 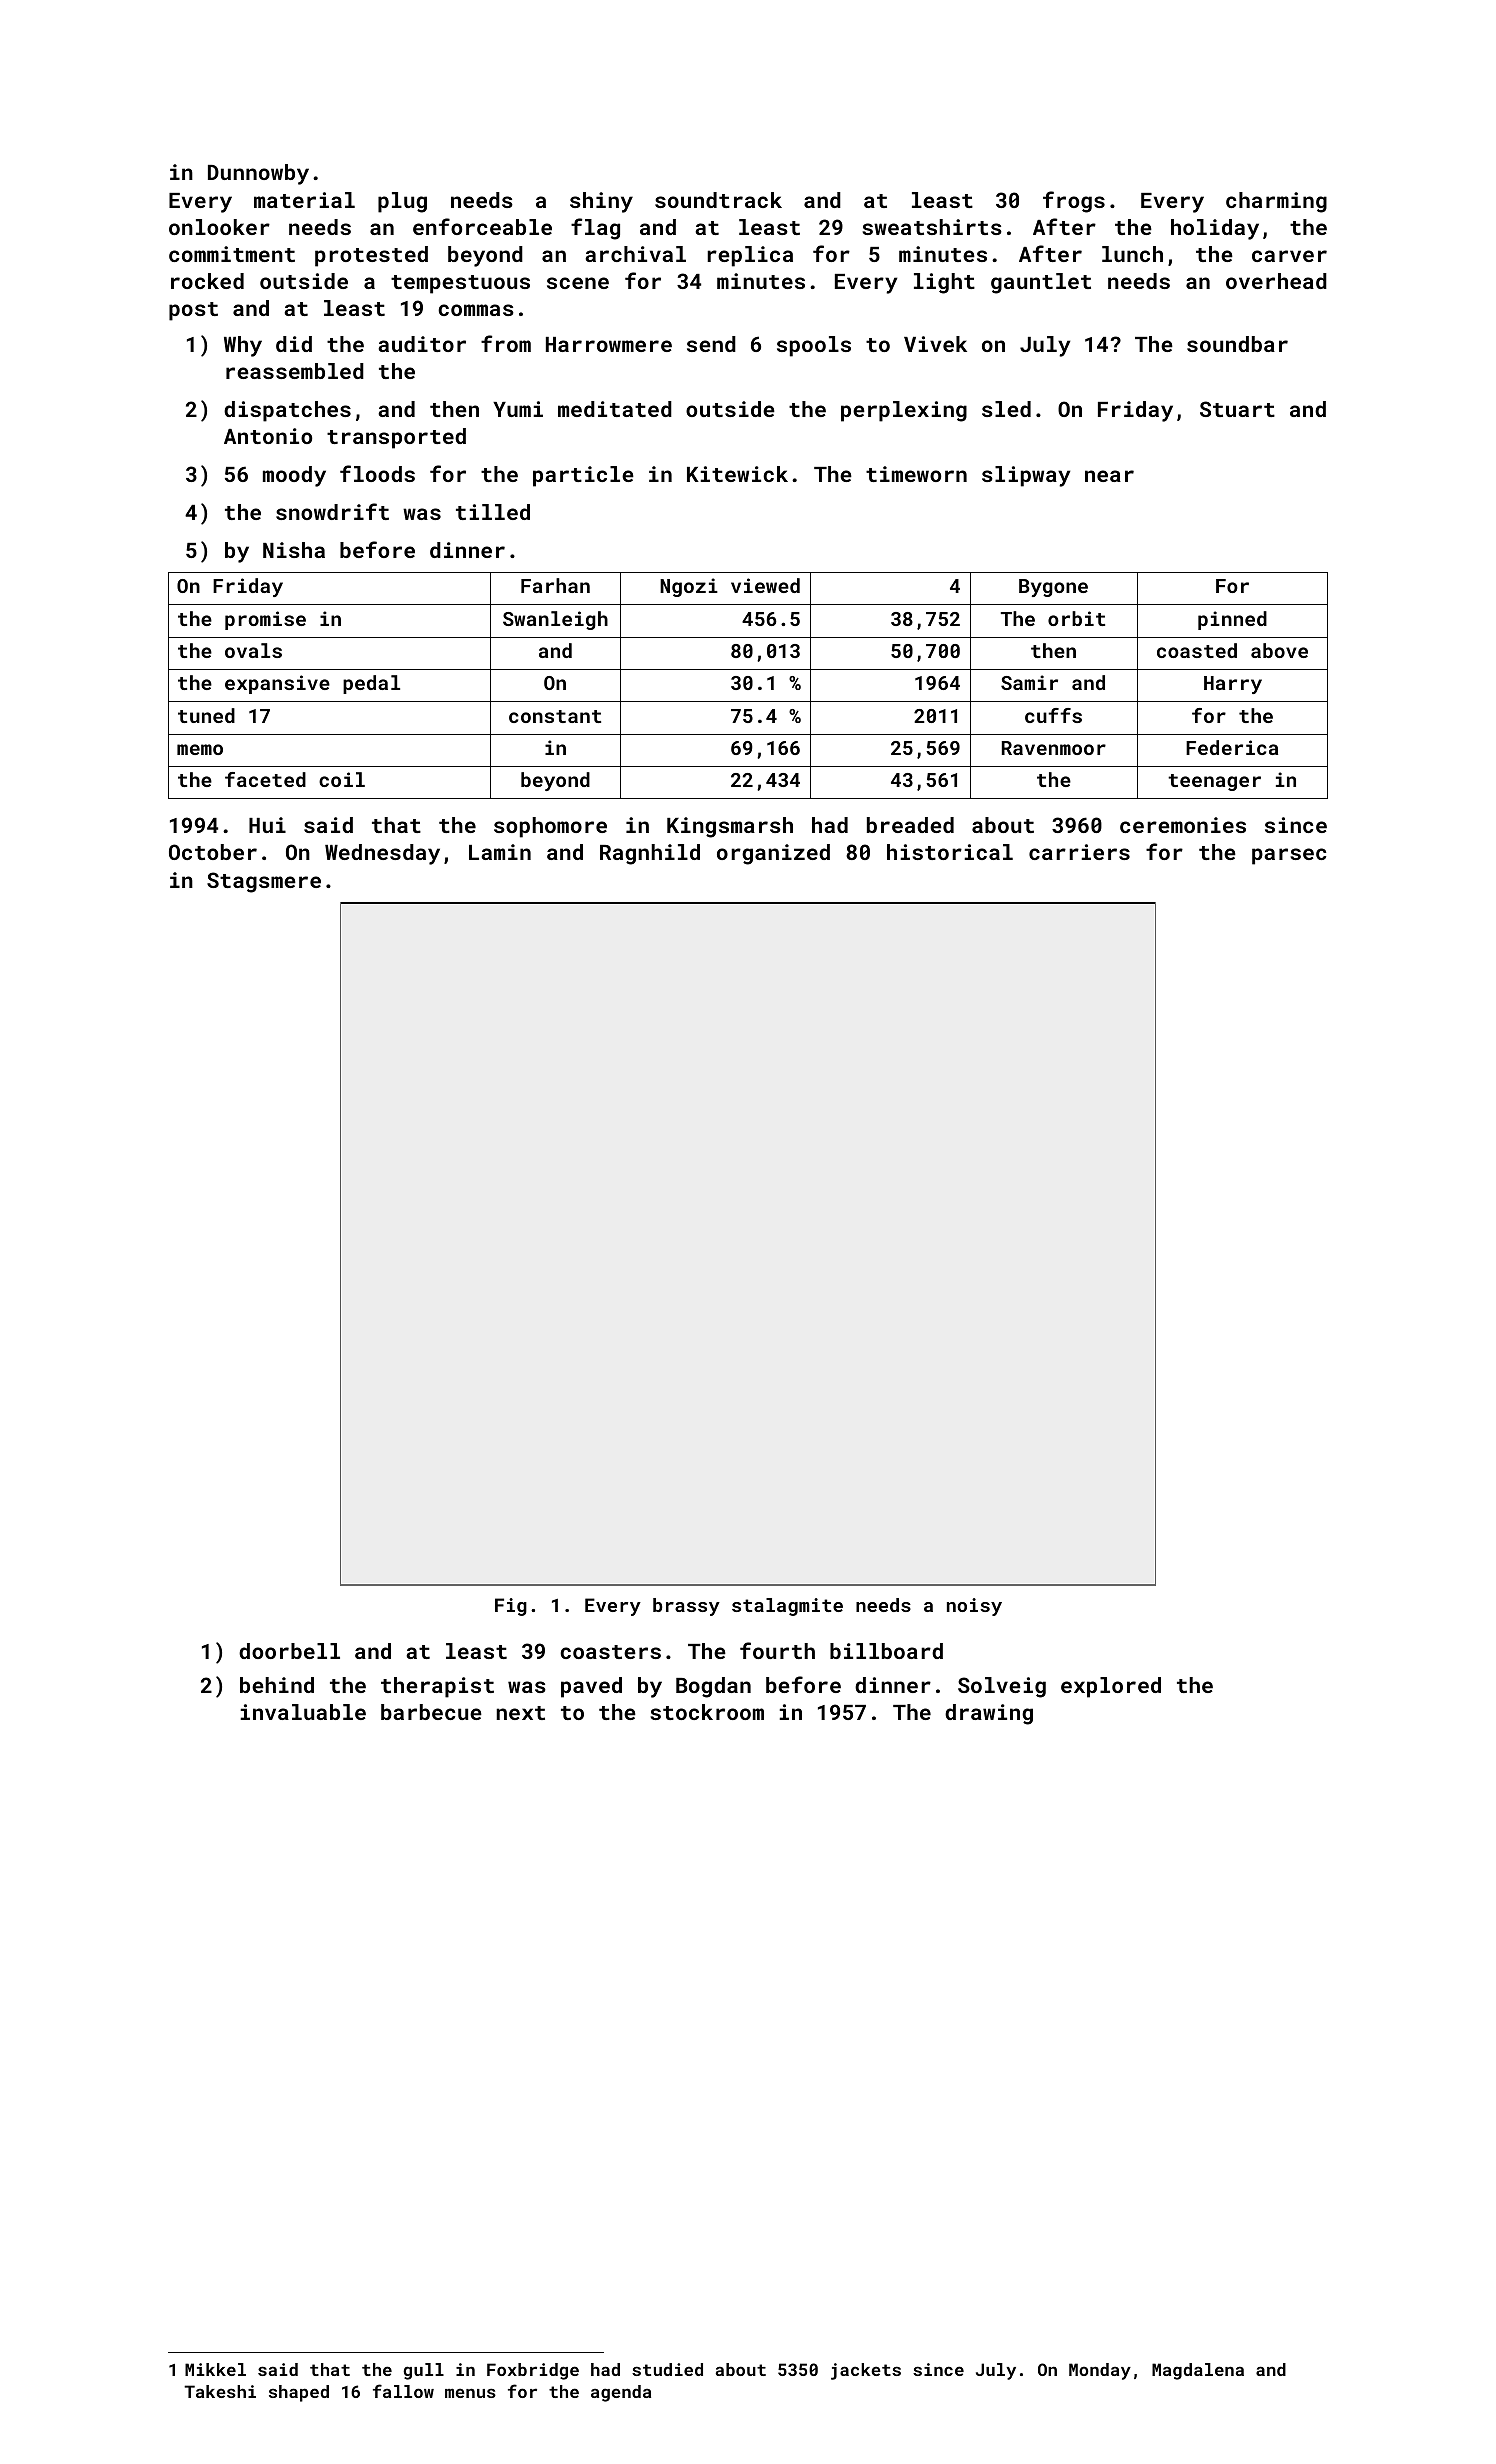 I want to click on menus, so click(x=470, y=2393).
